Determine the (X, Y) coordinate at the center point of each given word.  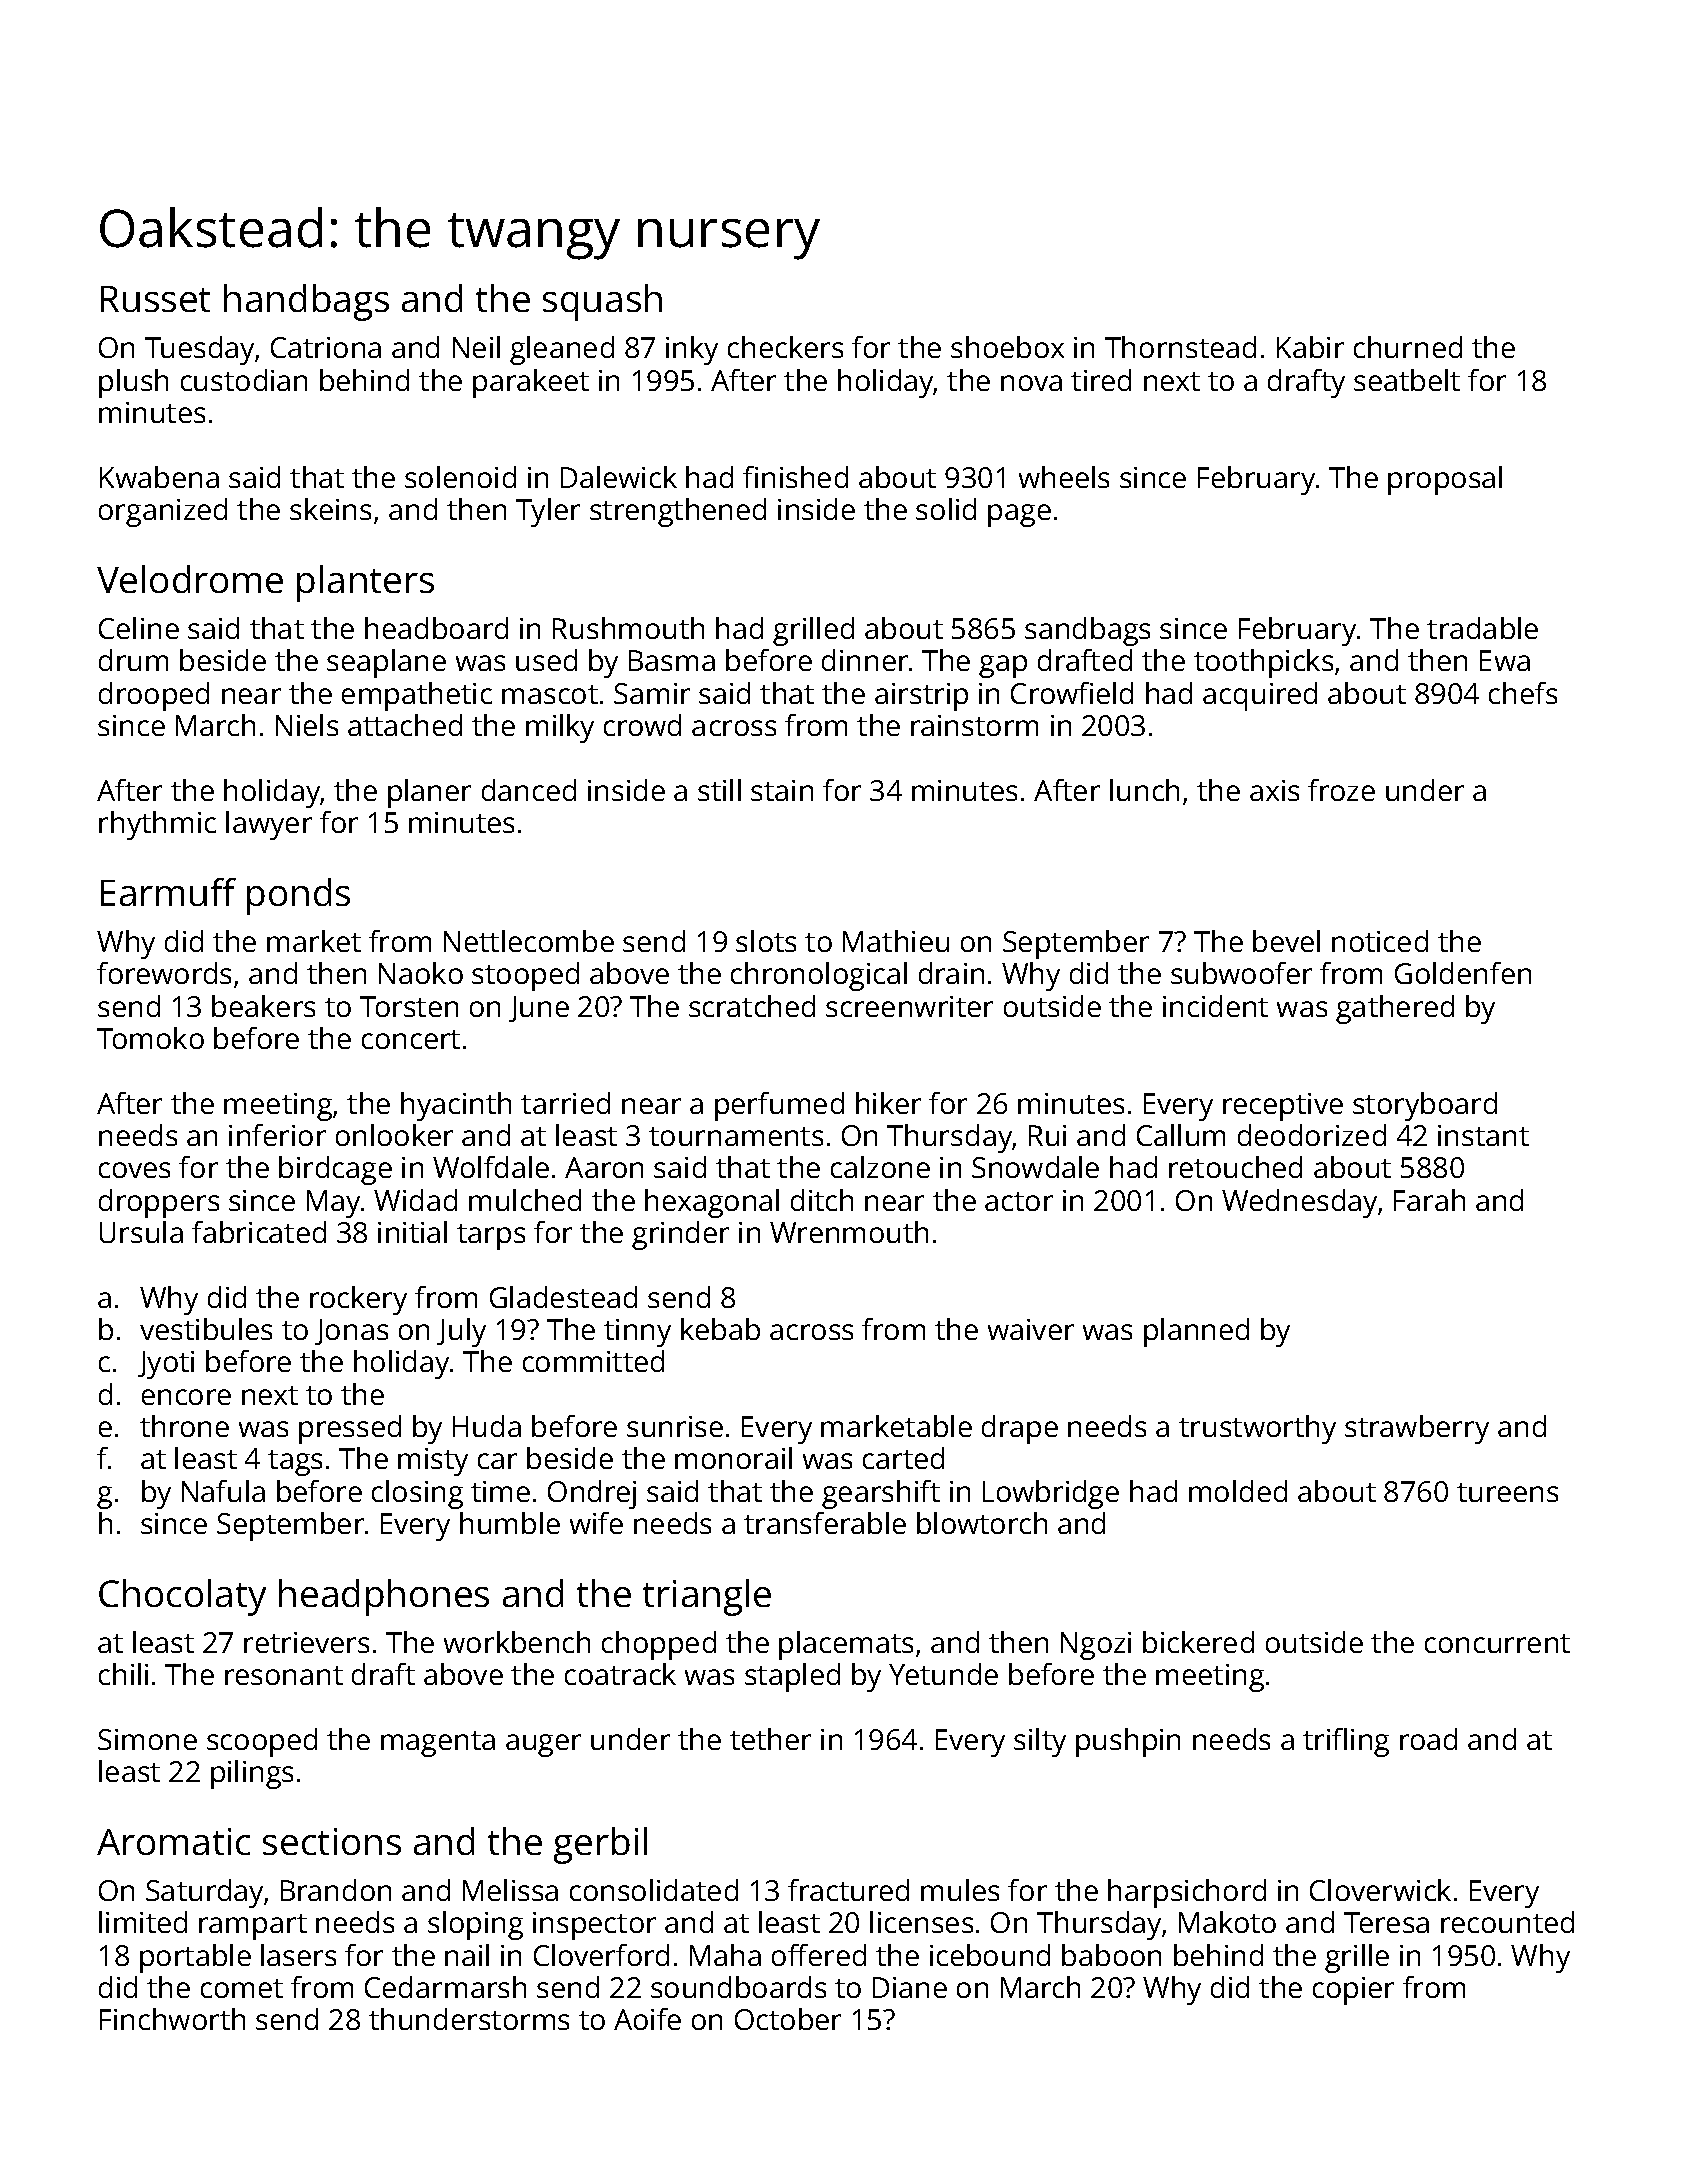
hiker (888, 1103)
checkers (785, 347)
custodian (244, 380)
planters (365, 583)
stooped (525, 976)
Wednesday (1299, 1203)
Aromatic (173, 1841)
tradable (1482, 628)
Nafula (223, 1491)
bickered (1198, 1642)
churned (1408, 347)
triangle (707, 1597)
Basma (672, 660)
